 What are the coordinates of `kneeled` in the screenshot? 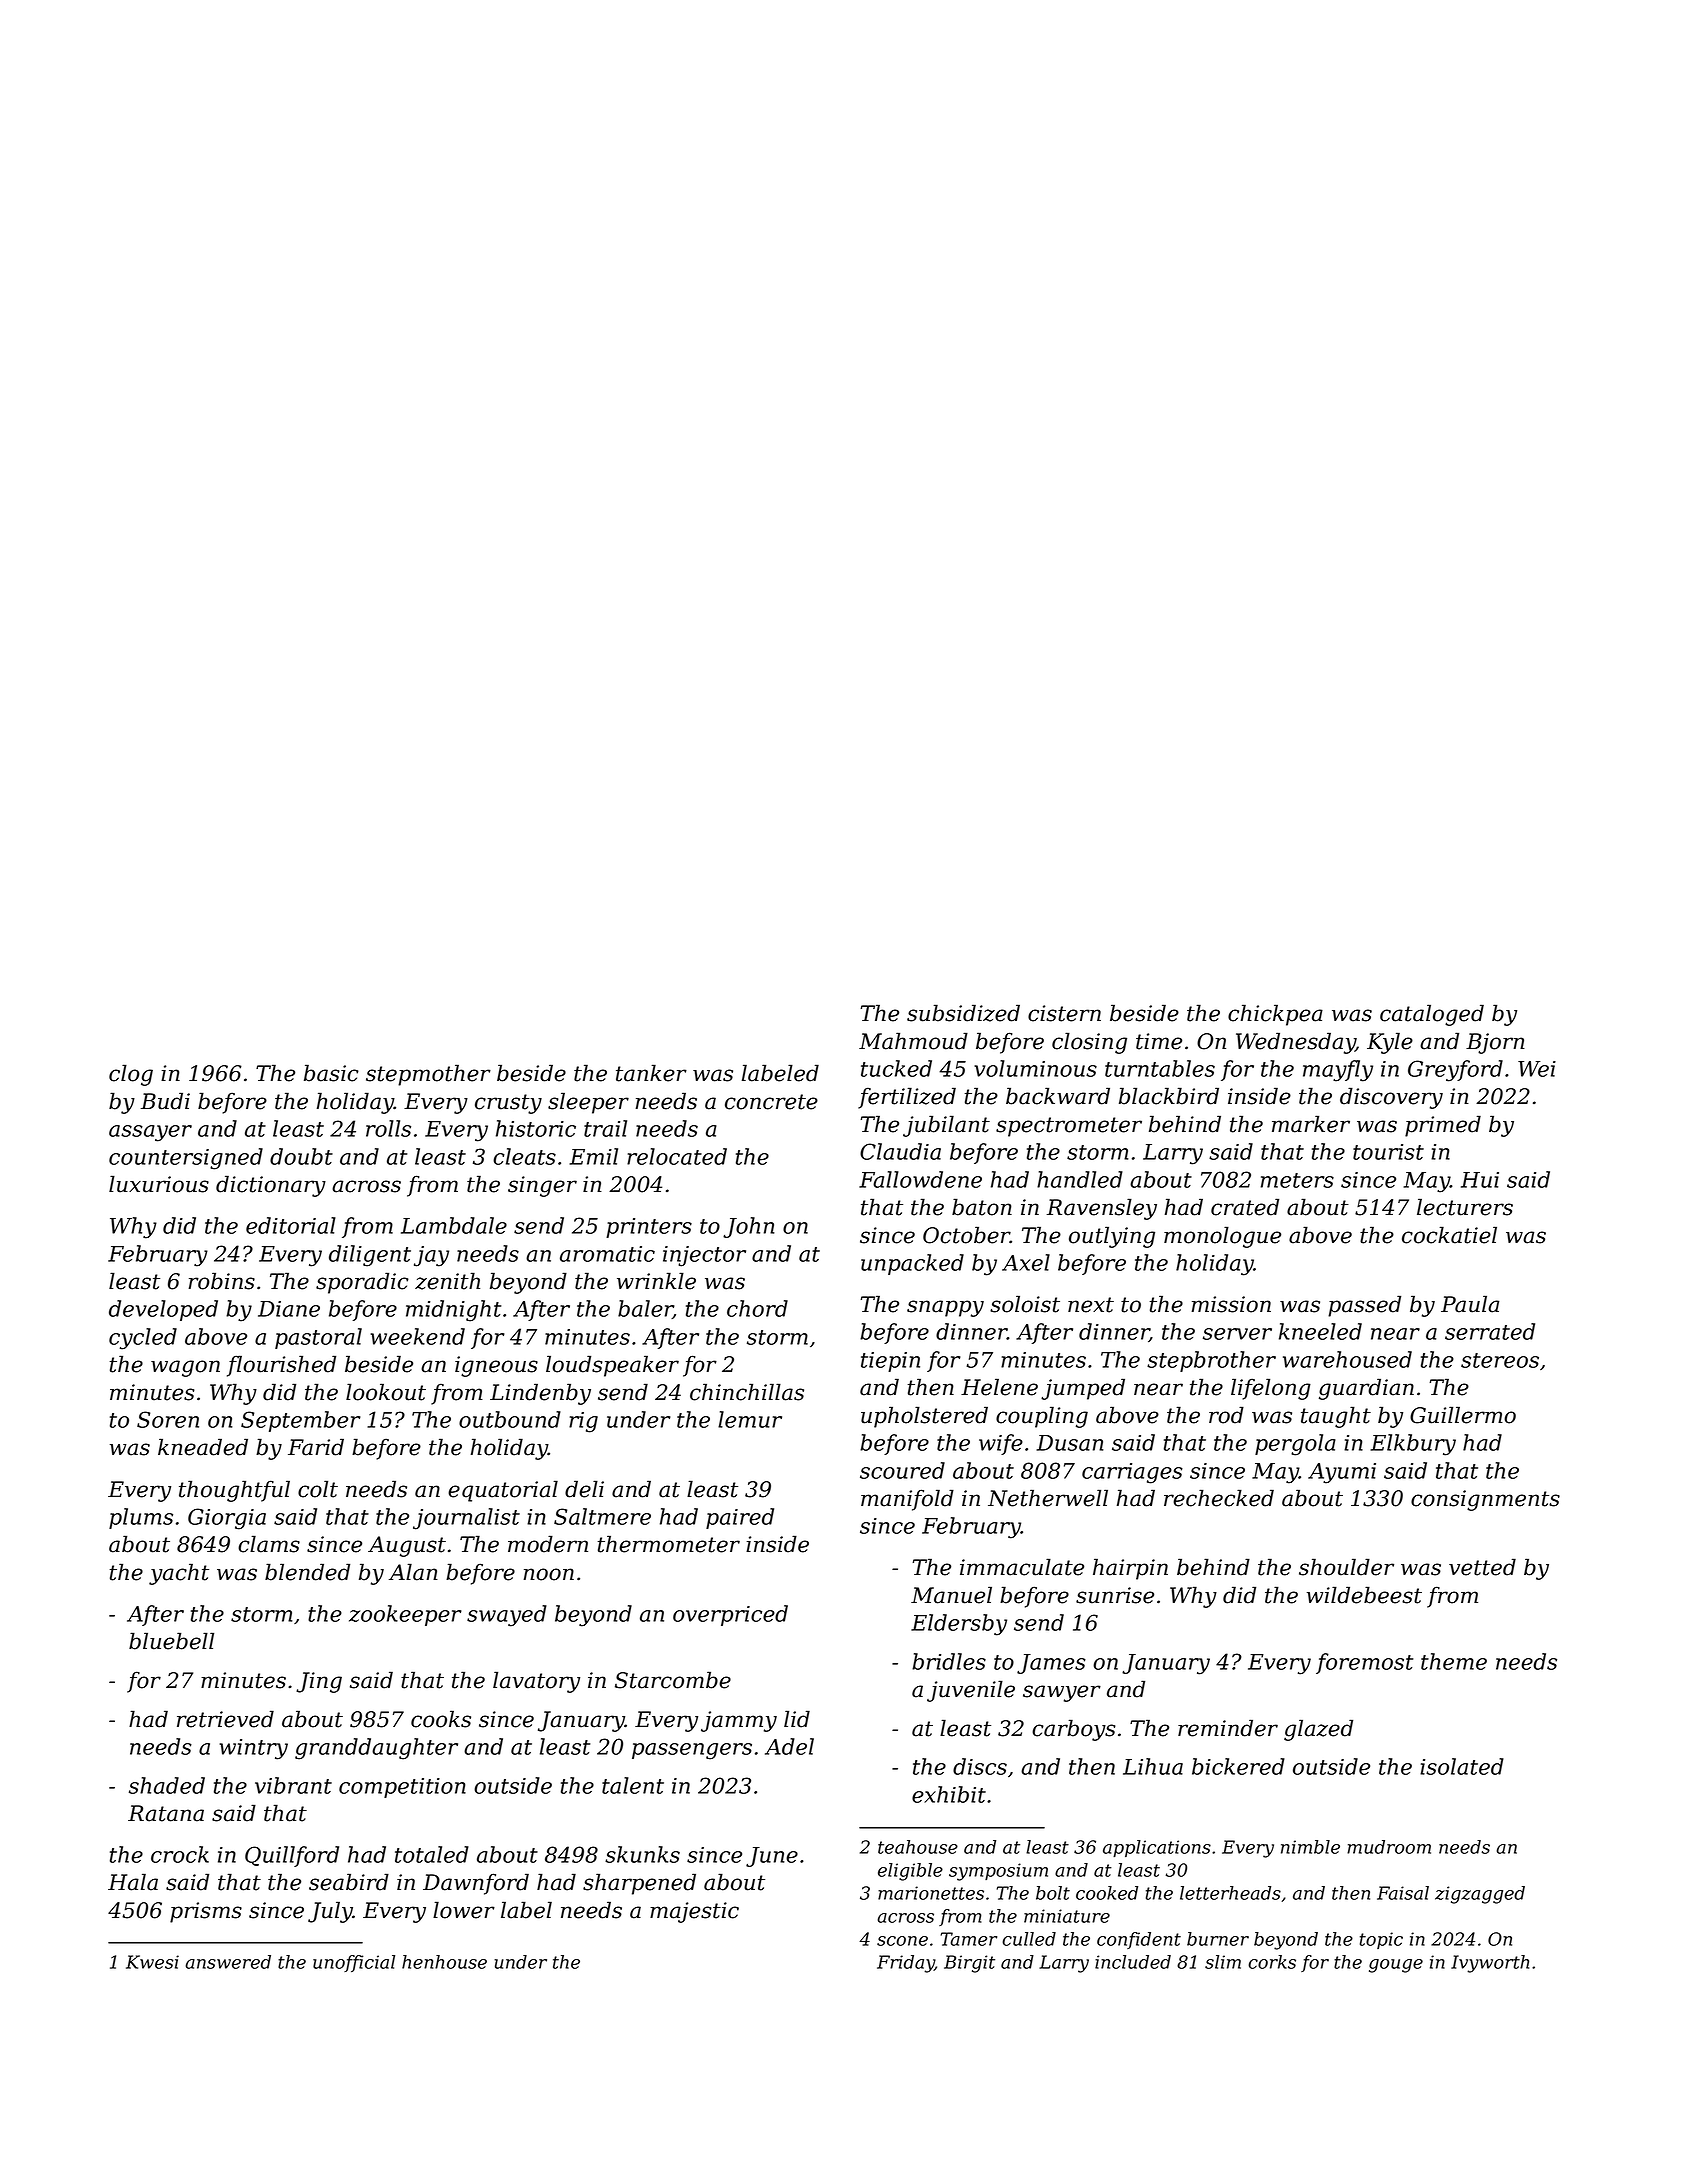 It's located at (1320, 1331).
